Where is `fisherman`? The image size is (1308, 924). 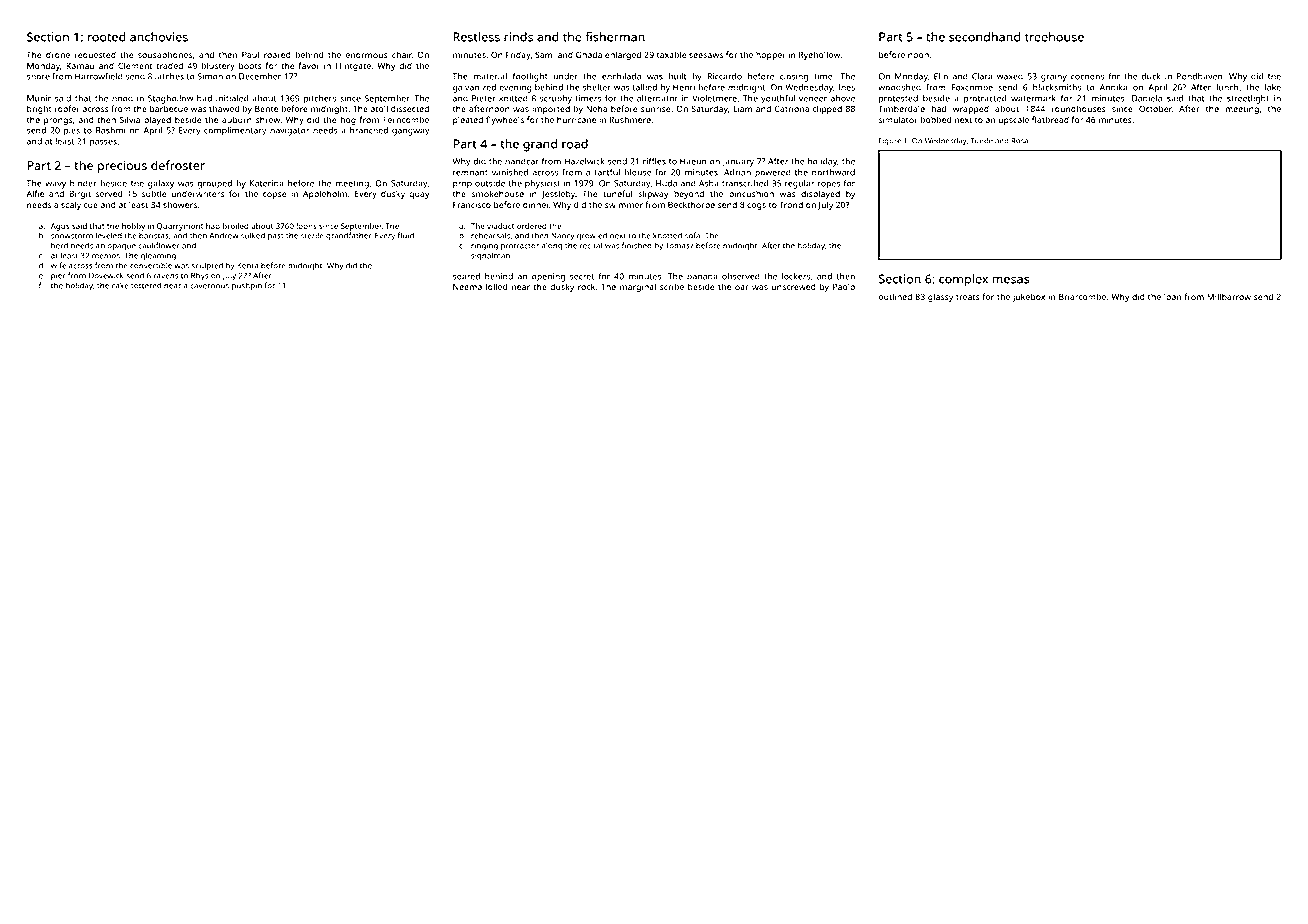 fisherman is located at coordinates (615, 37).
